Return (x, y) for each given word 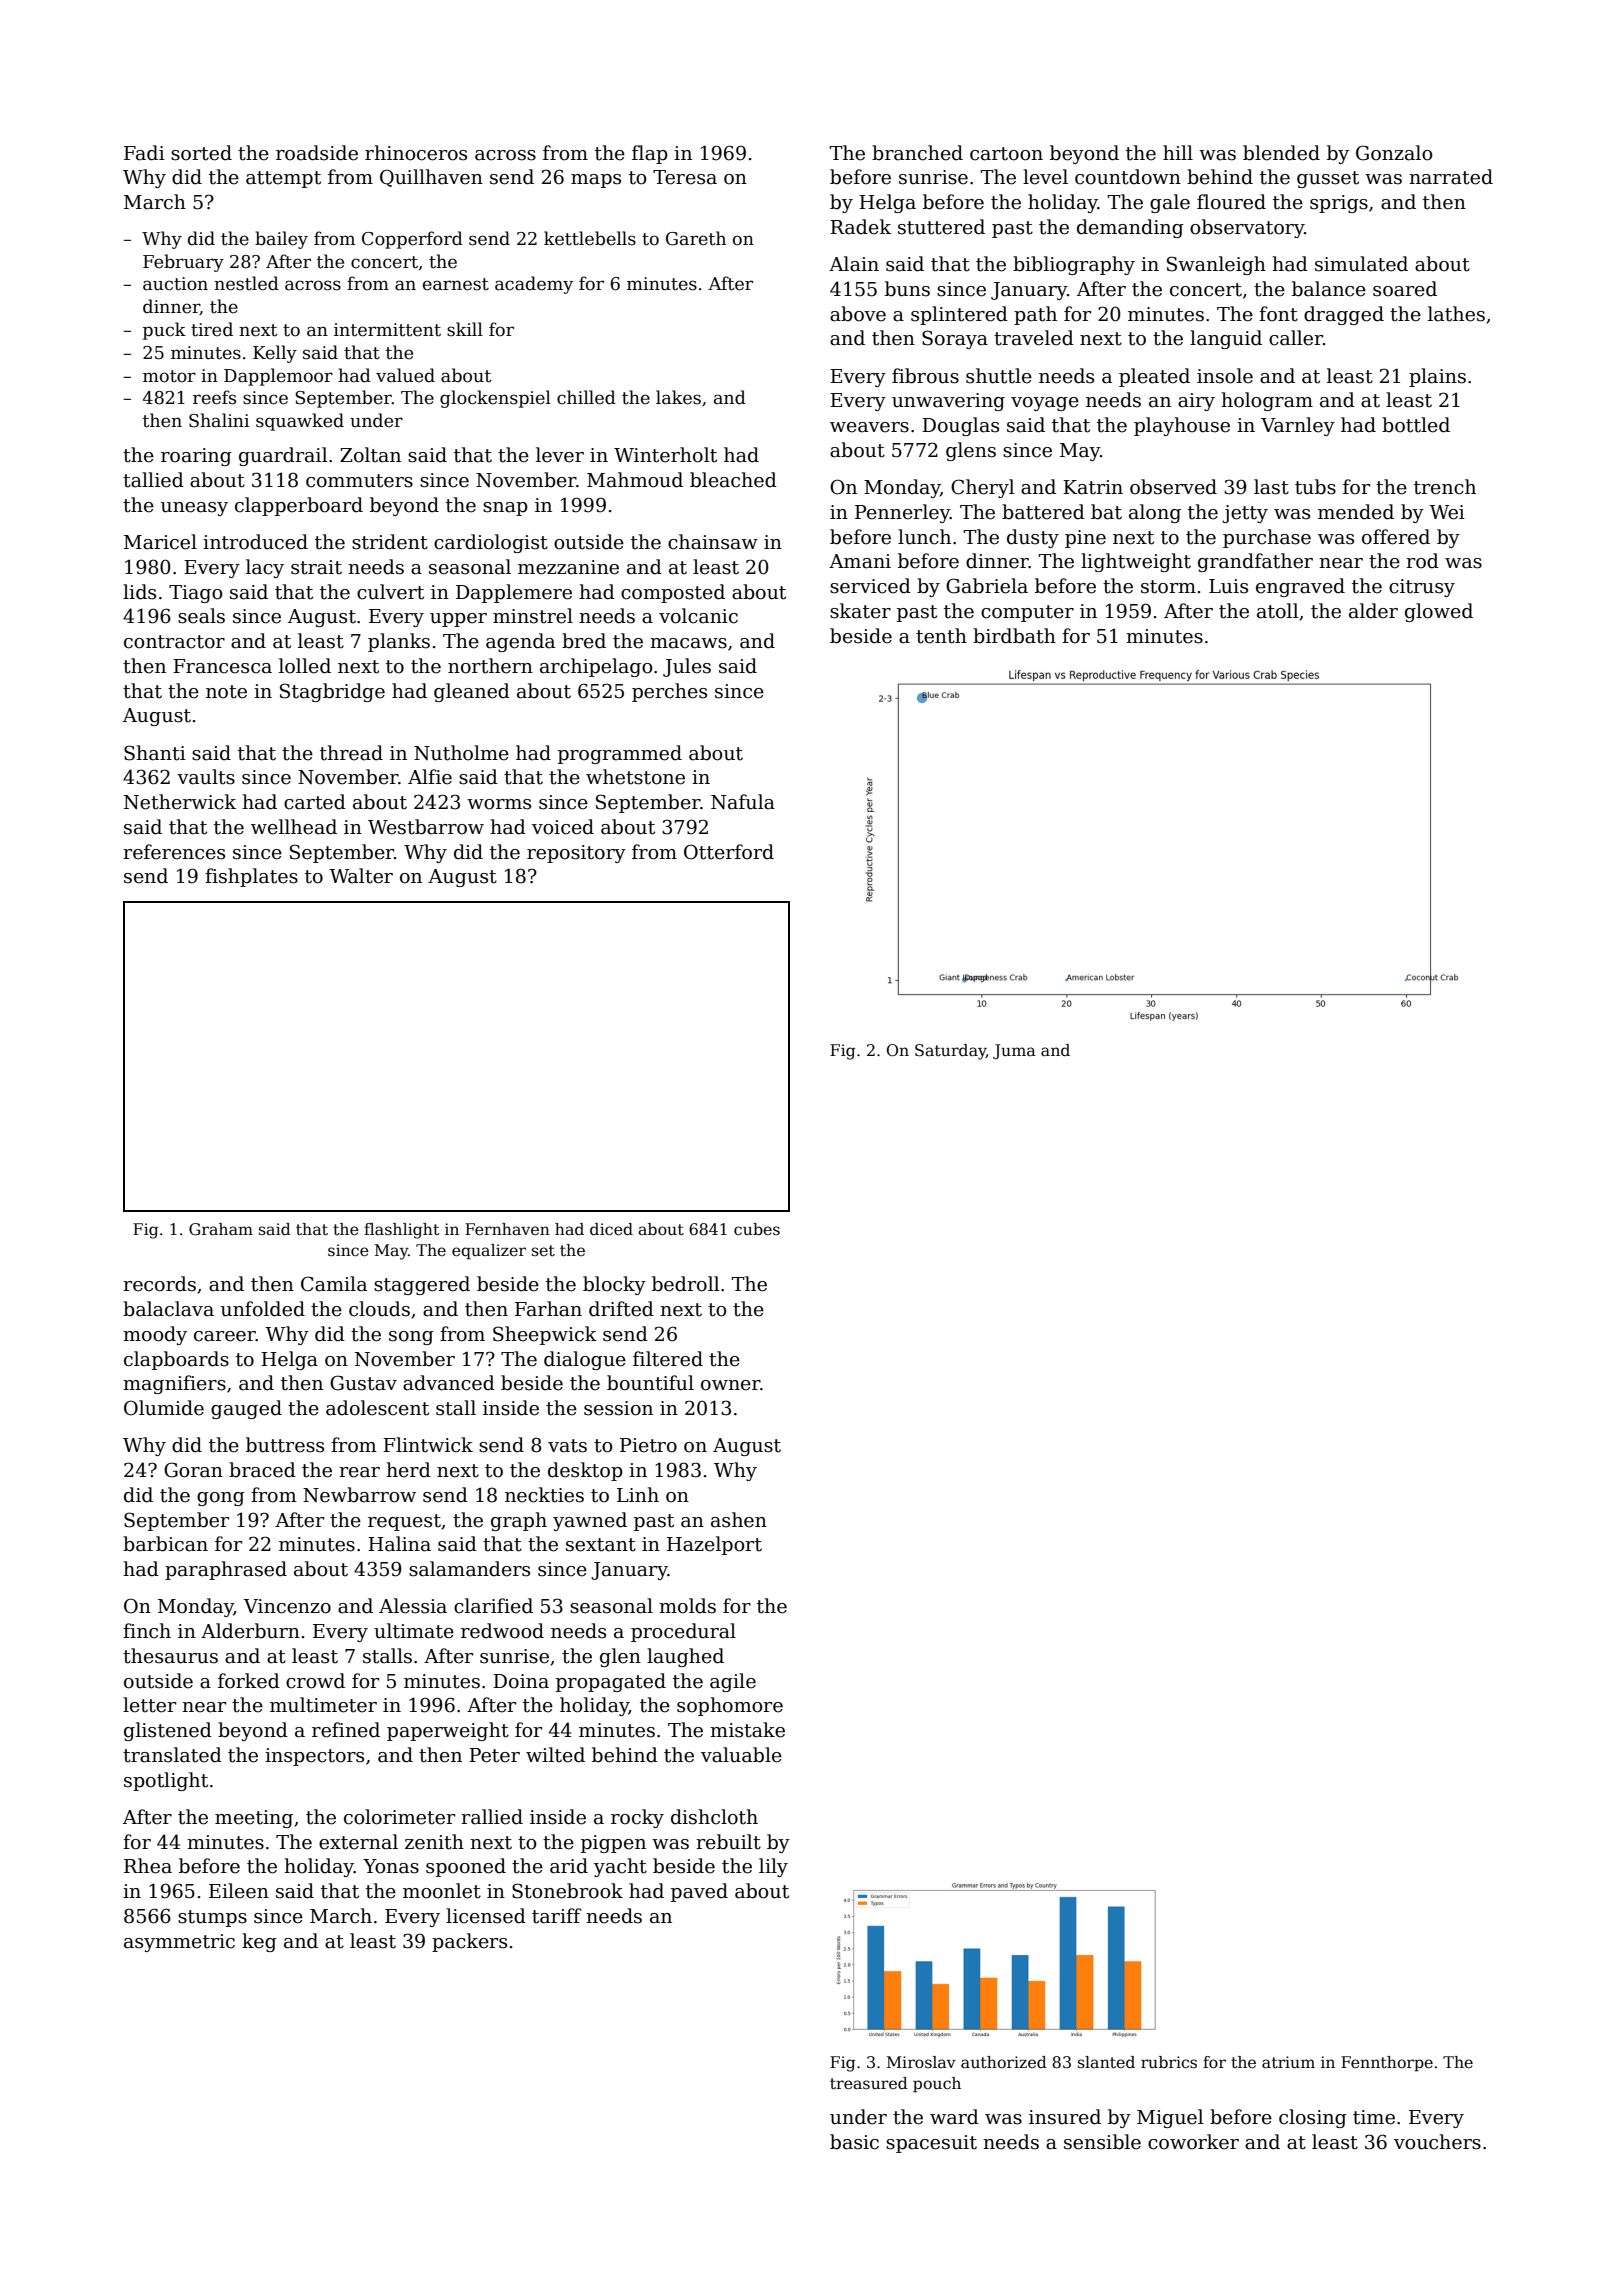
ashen (739, 1520)
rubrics (1169, 2062)
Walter (361, 876)
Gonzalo (1394, 153)
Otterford (729, 852)
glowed (1439, 612)
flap (650, 154)
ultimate (414, 1631)
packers (469, 1942)
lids (139, 592)
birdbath (1014, 636)
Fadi (144, 153)
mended (1356, 512)
